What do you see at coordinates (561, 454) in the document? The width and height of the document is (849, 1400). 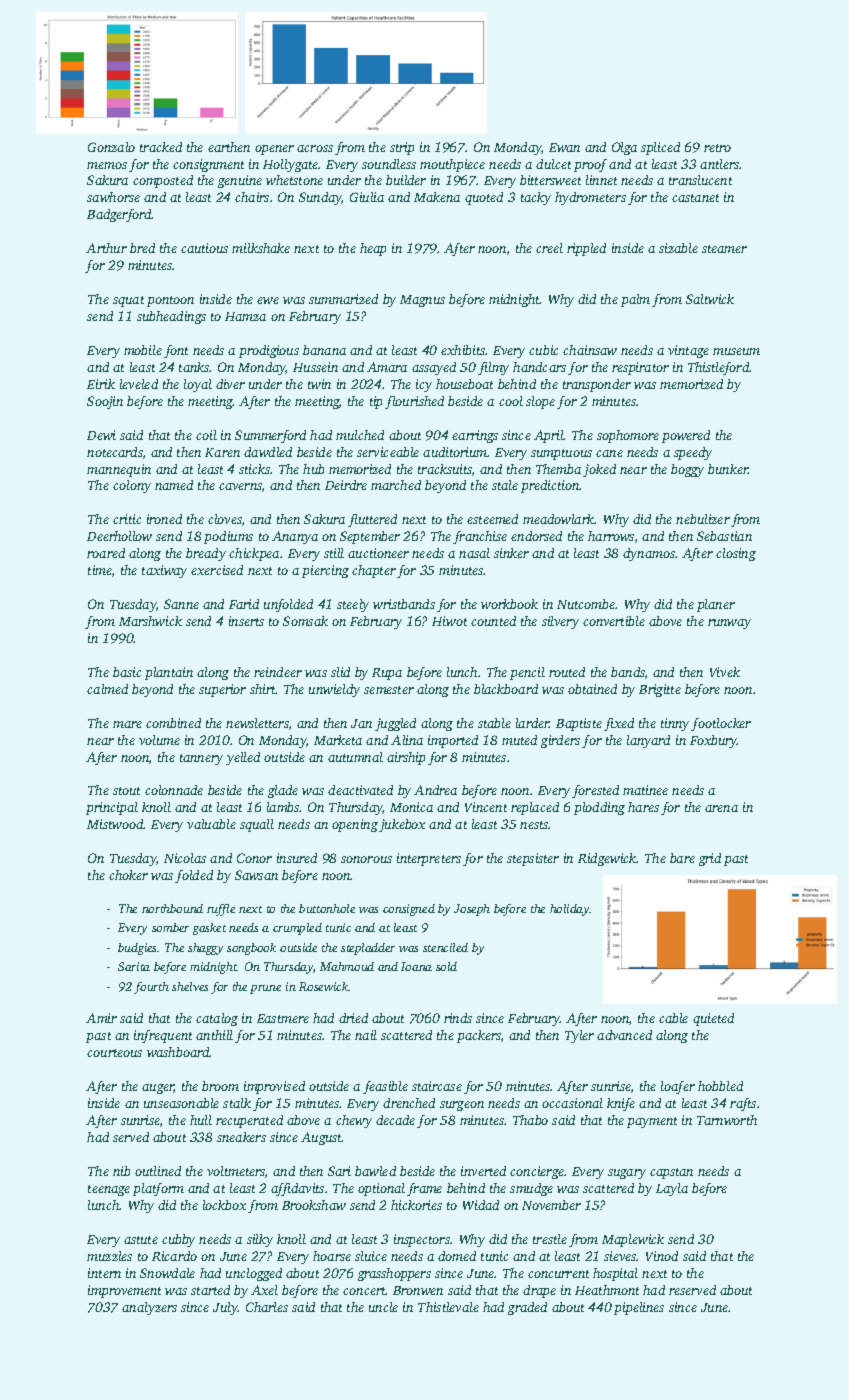 I see `sumptuous` at bounding box center [561, 454].
